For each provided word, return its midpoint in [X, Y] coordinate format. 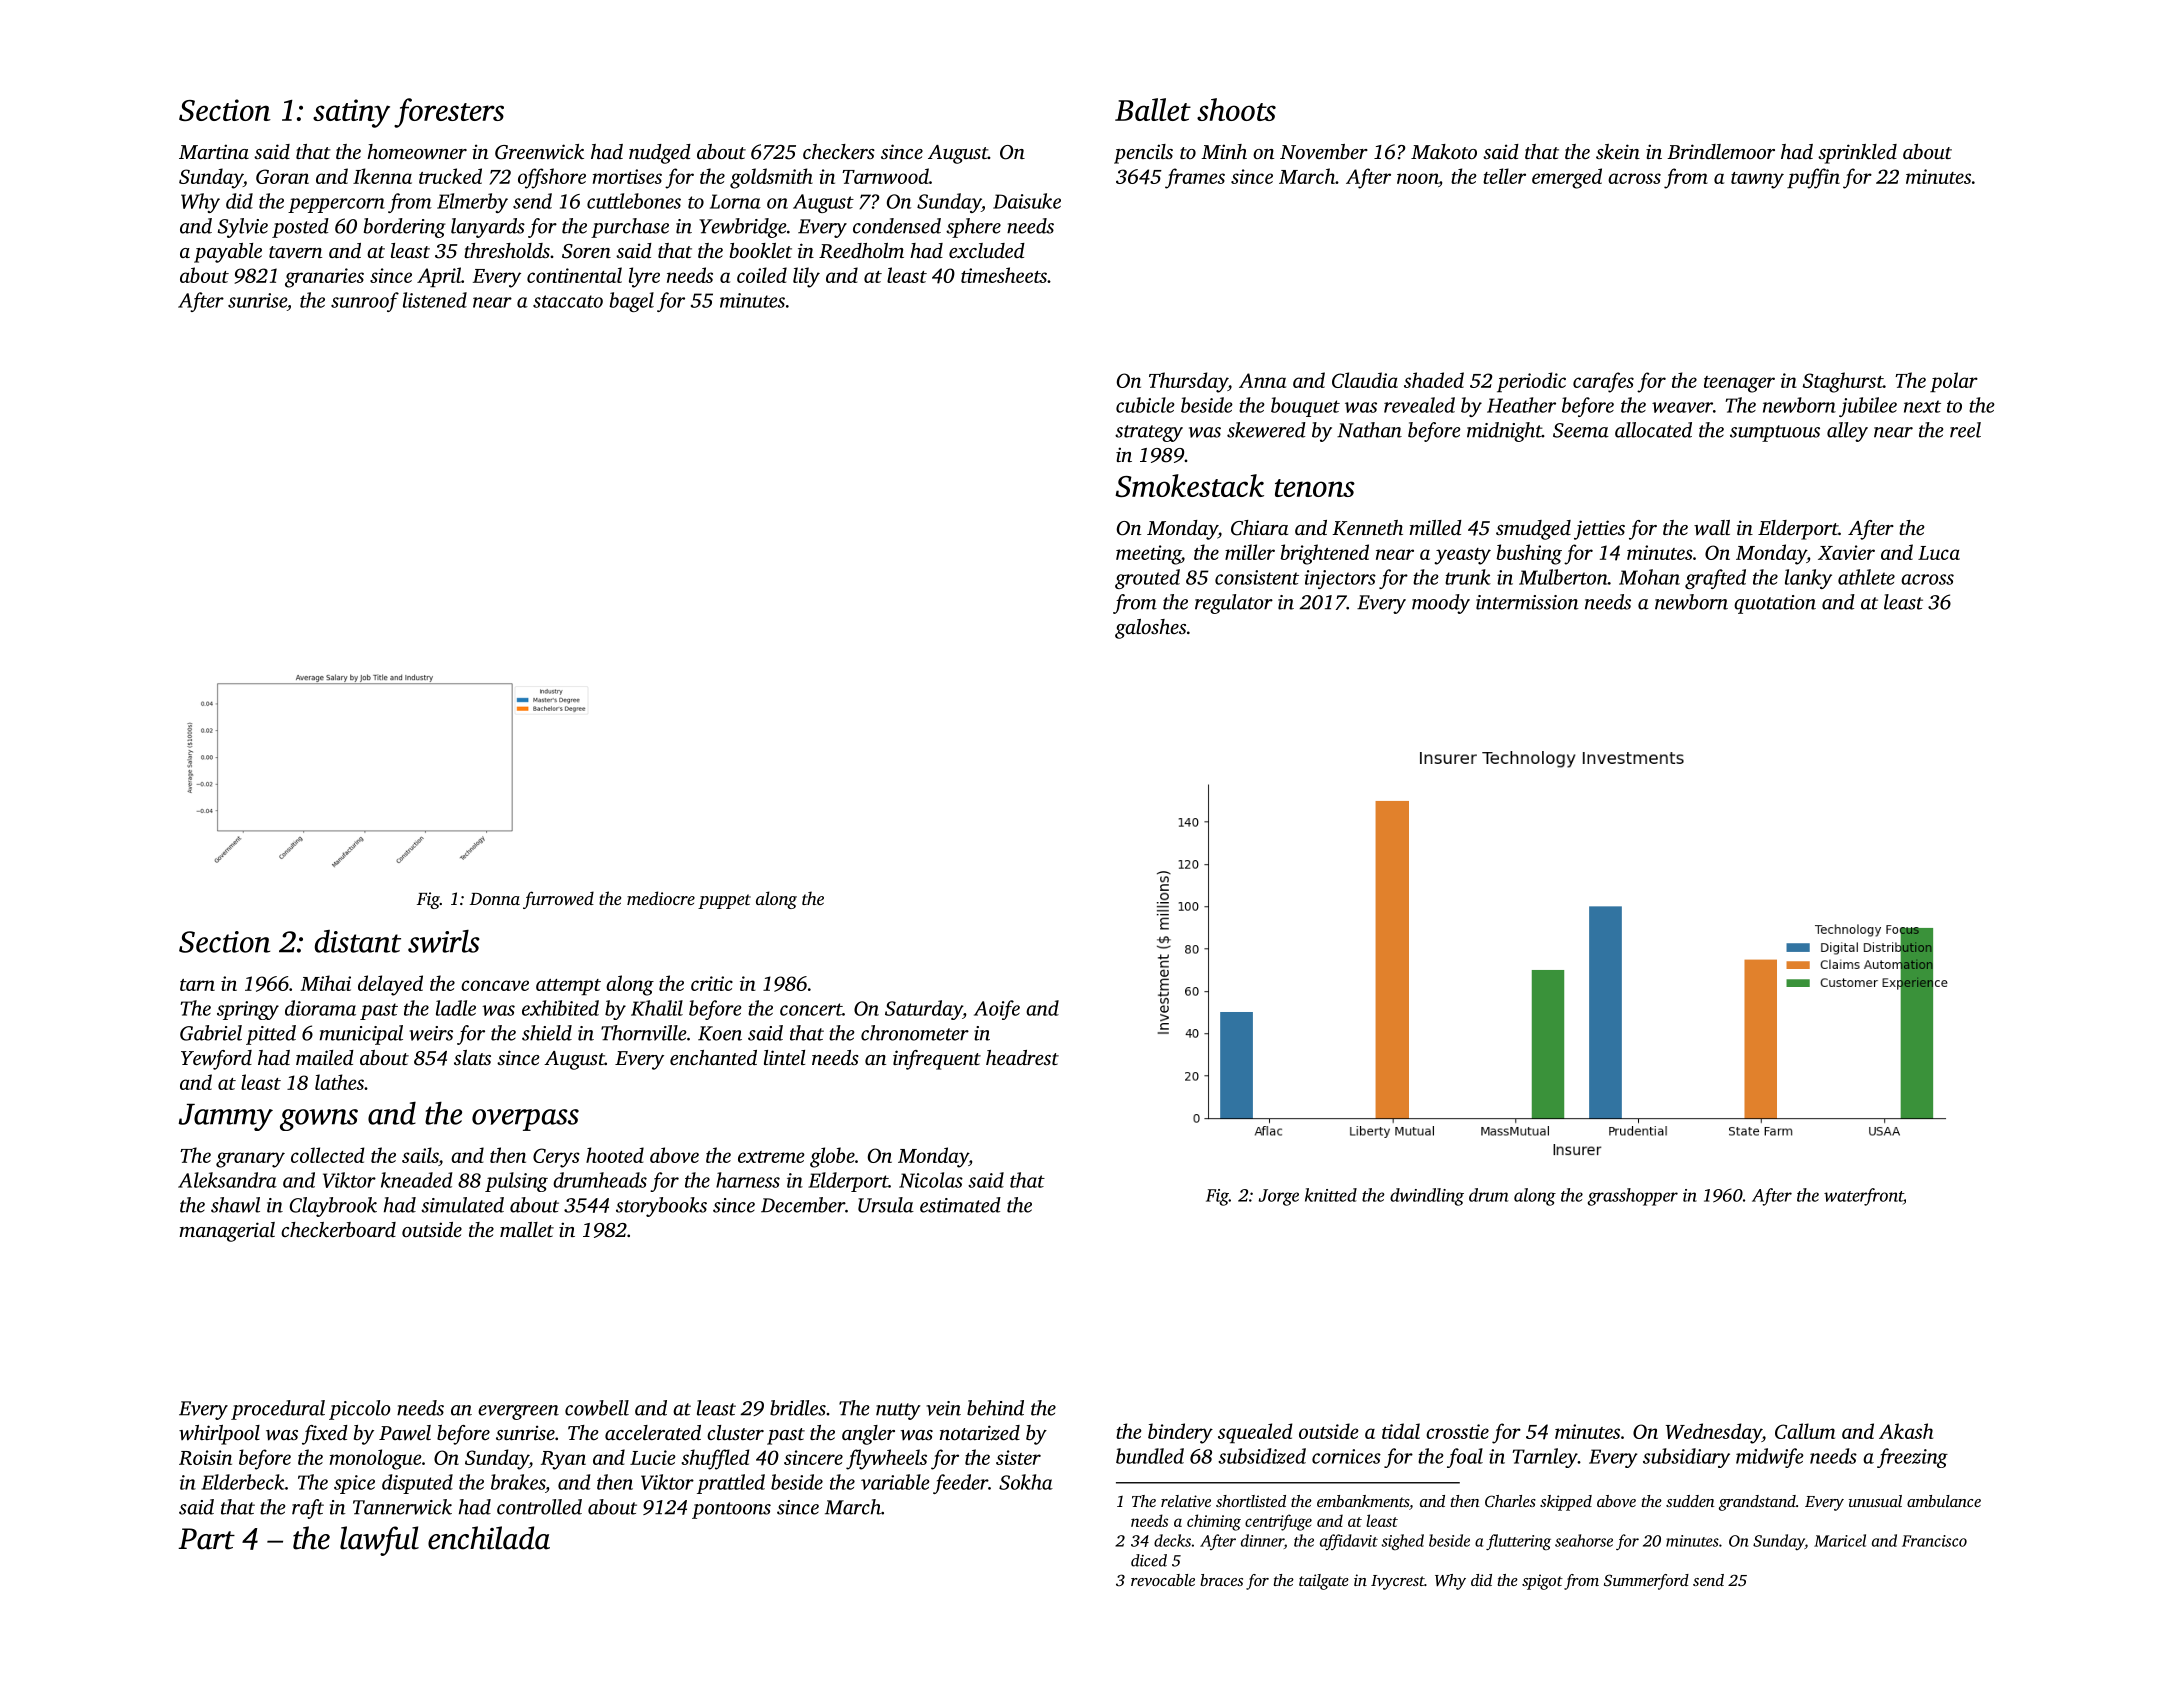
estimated [960, 1205]
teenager [1739, 384]
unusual [1875, 1501]
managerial [227, 1232]
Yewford [216, 1060]
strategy [1149, 433]
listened [435, 300]
